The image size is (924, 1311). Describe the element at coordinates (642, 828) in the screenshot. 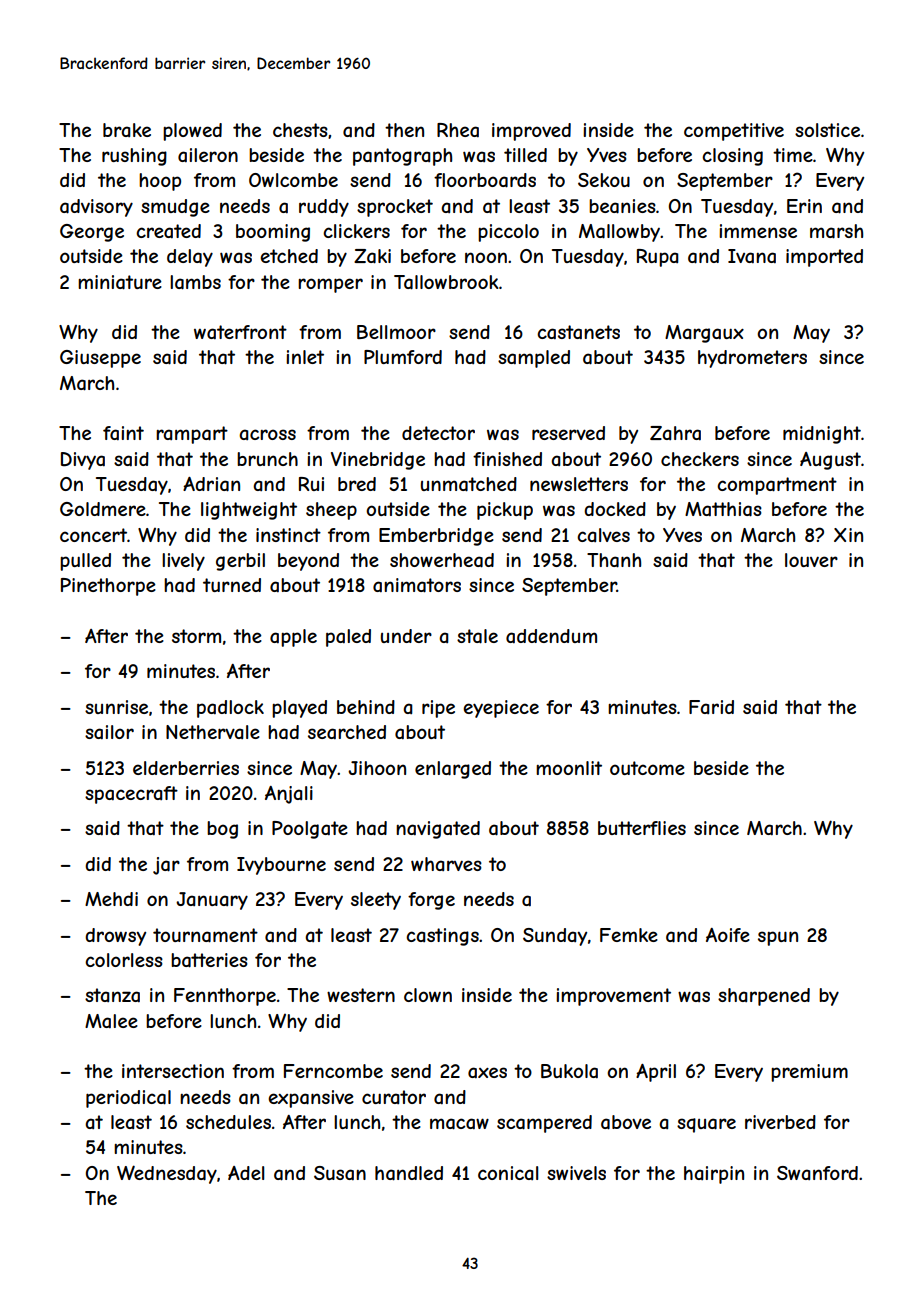

I see `butterflies` at that location.
